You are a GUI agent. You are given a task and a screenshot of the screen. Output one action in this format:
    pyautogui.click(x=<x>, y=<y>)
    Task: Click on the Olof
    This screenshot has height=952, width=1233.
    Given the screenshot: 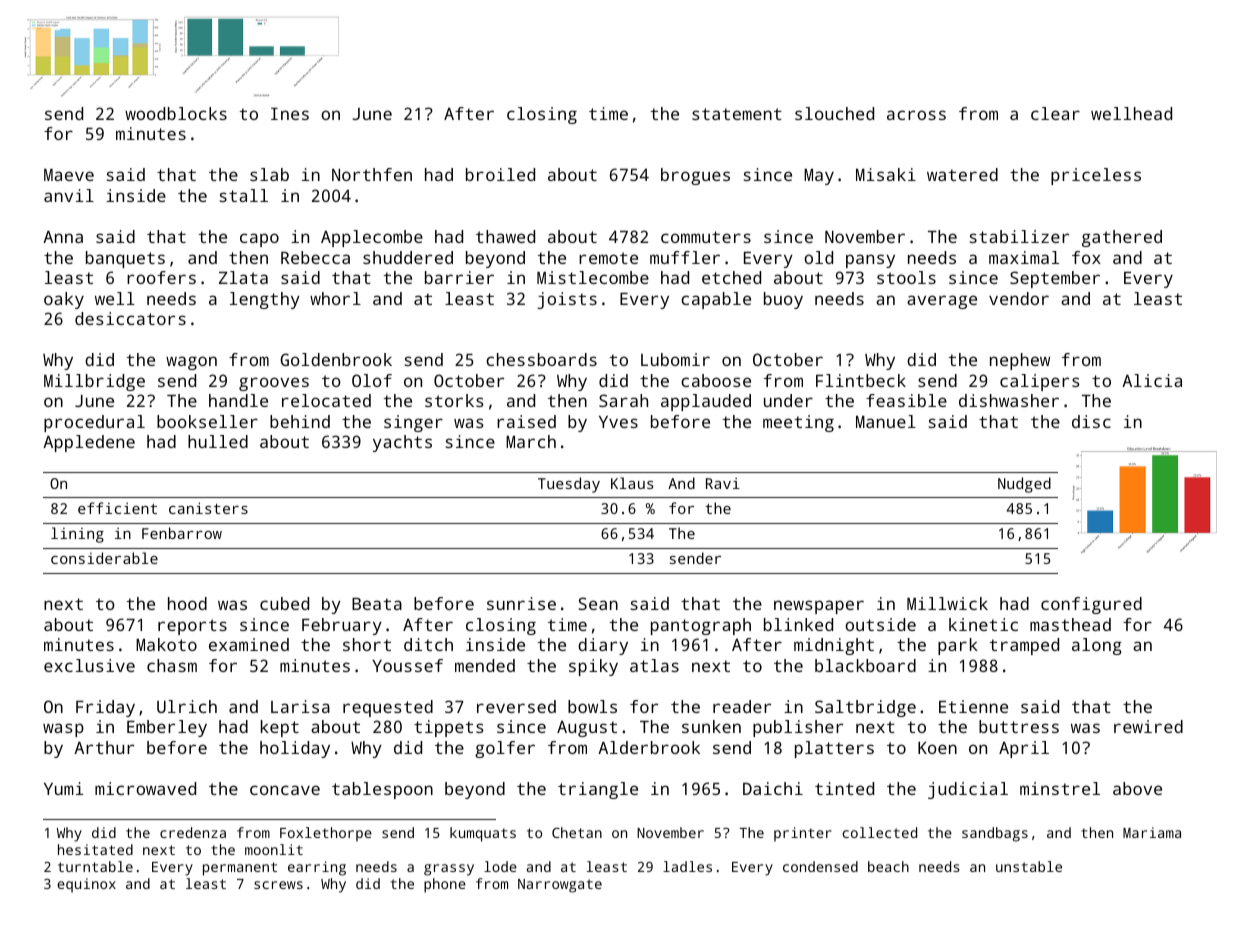 What is the action you would take?
    pyautogui.click(x=372, y=380)
